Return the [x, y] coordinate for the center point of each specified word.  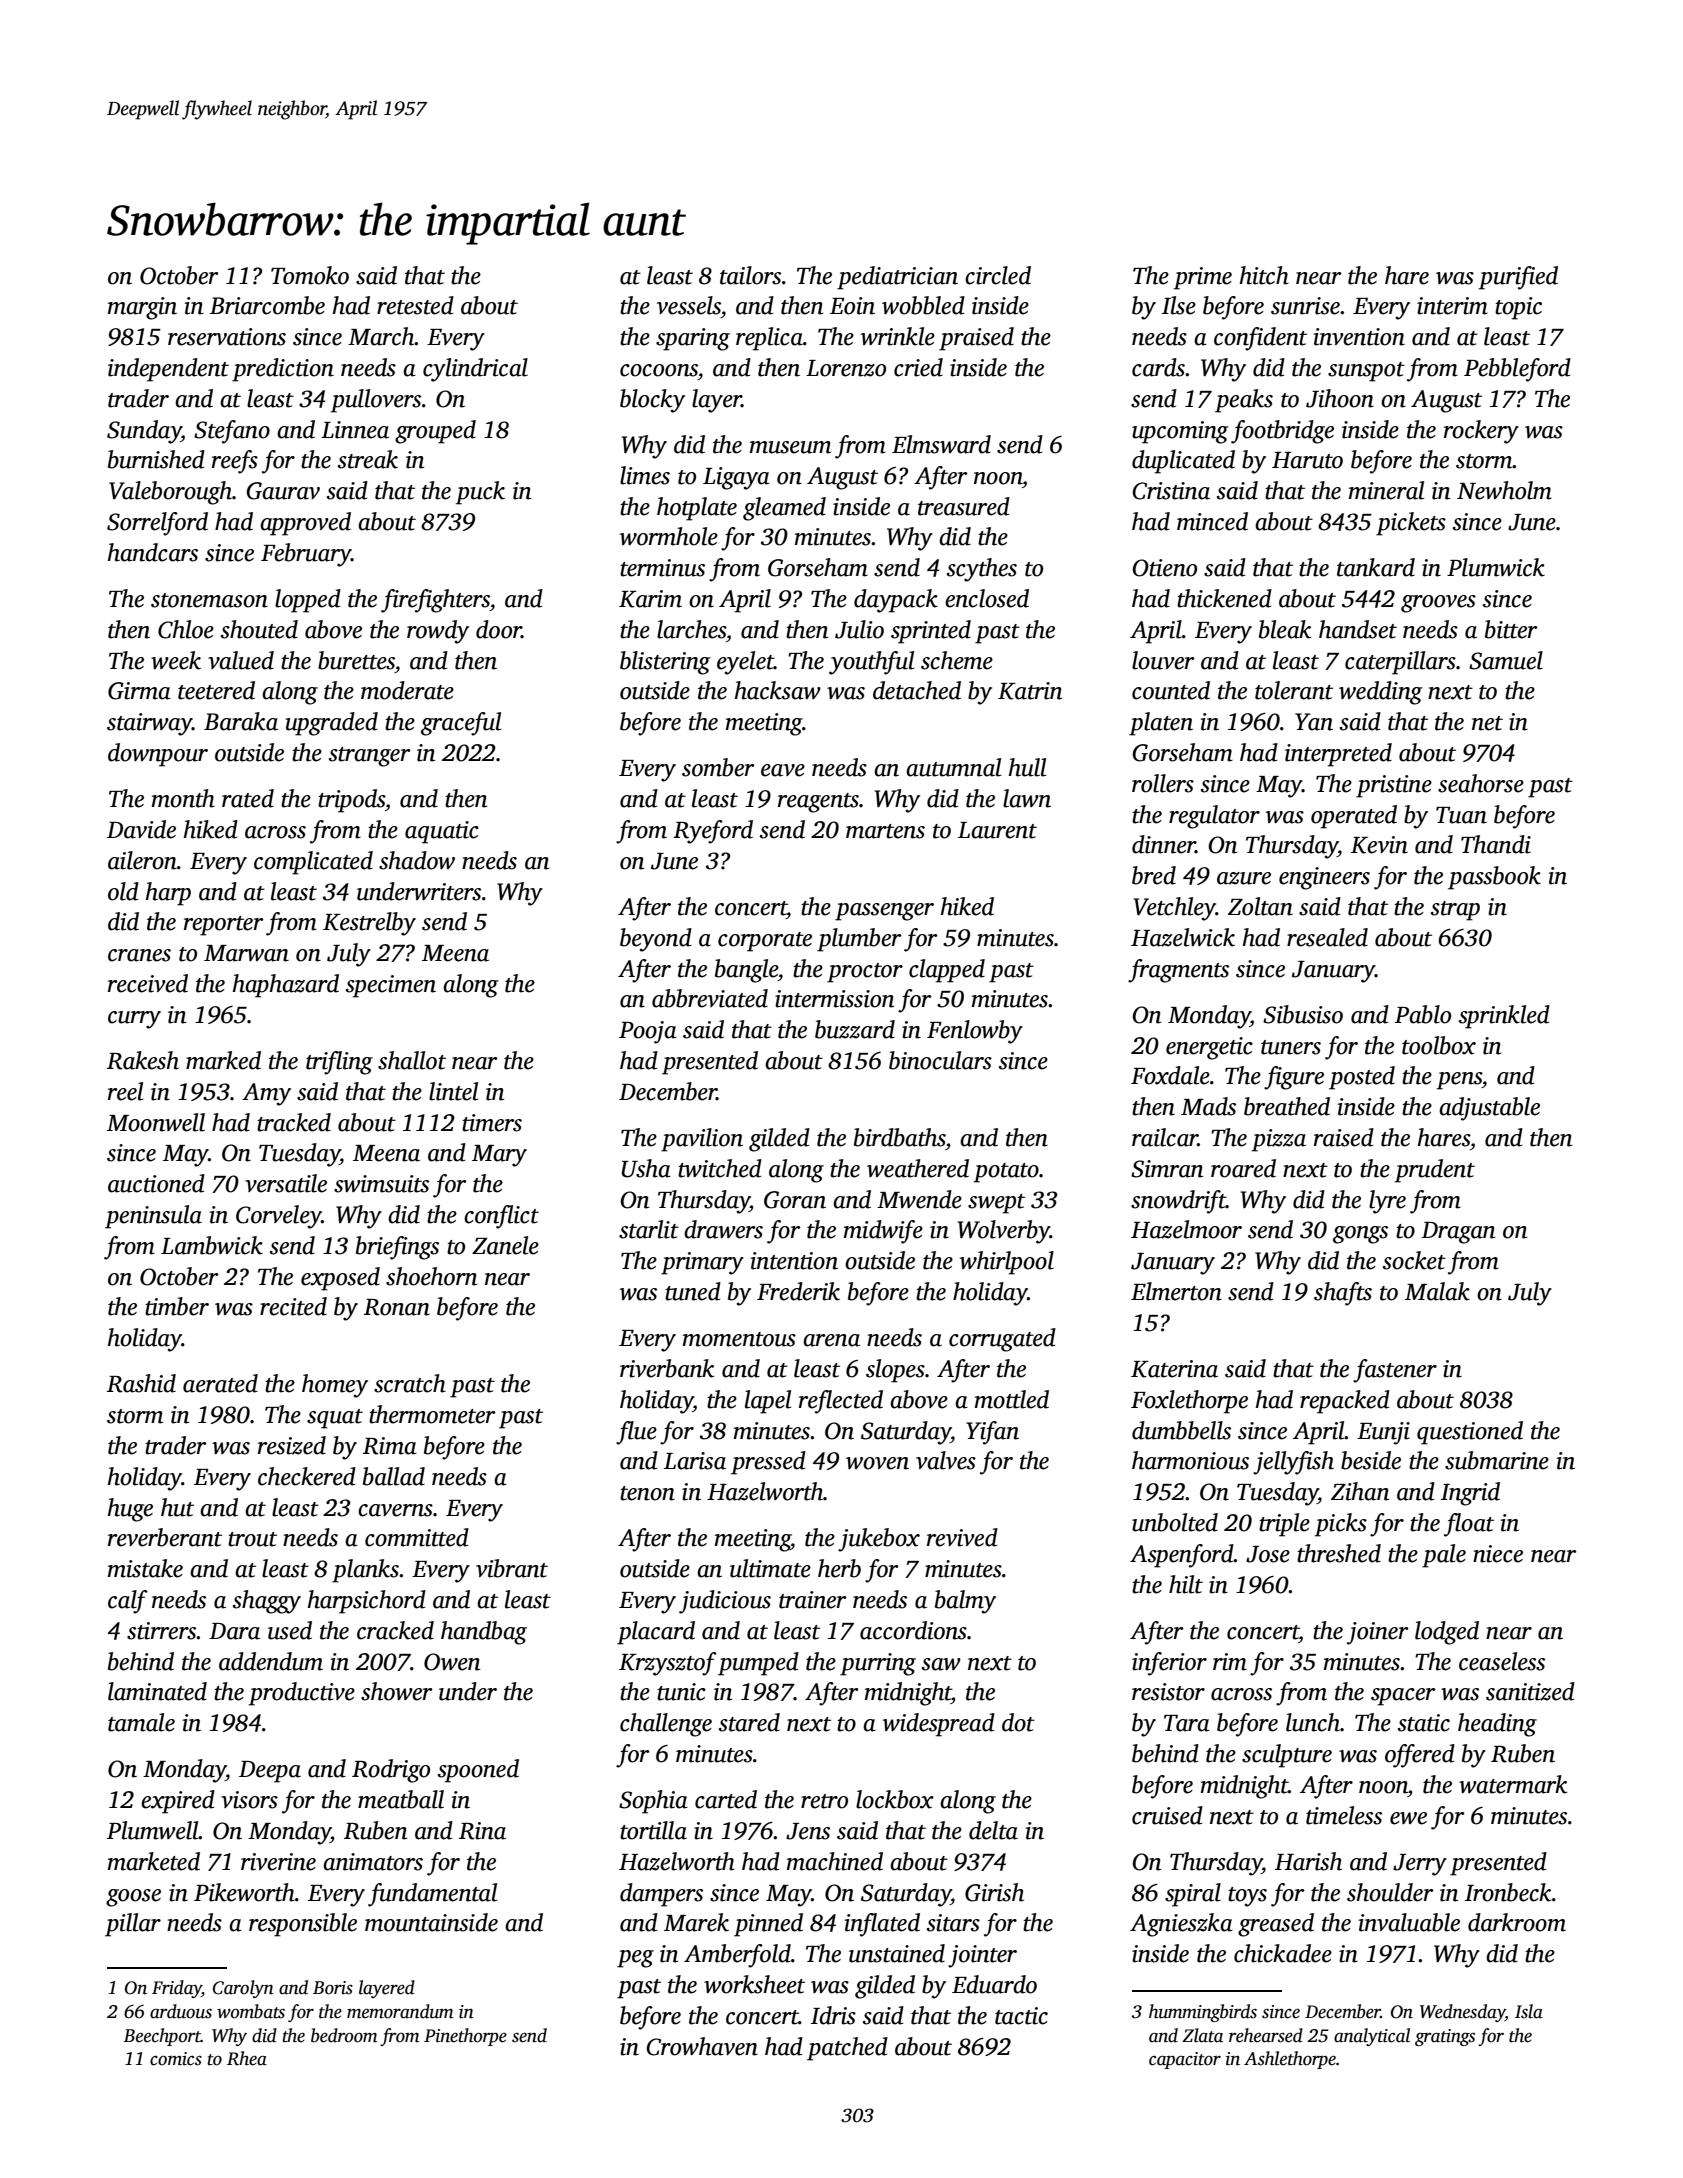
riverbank [667, 1368]
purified [1518, 278]
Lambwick [212, 1245]
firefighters [435, 601]
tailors [750, 275]
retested [415, 305]
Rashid [141, 1383]
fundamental [432, 1895]
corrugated [1002, 1340]
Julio [859, 629]
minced [1212, 521]
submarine [1497, 1460]
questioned [1470, 1433]
